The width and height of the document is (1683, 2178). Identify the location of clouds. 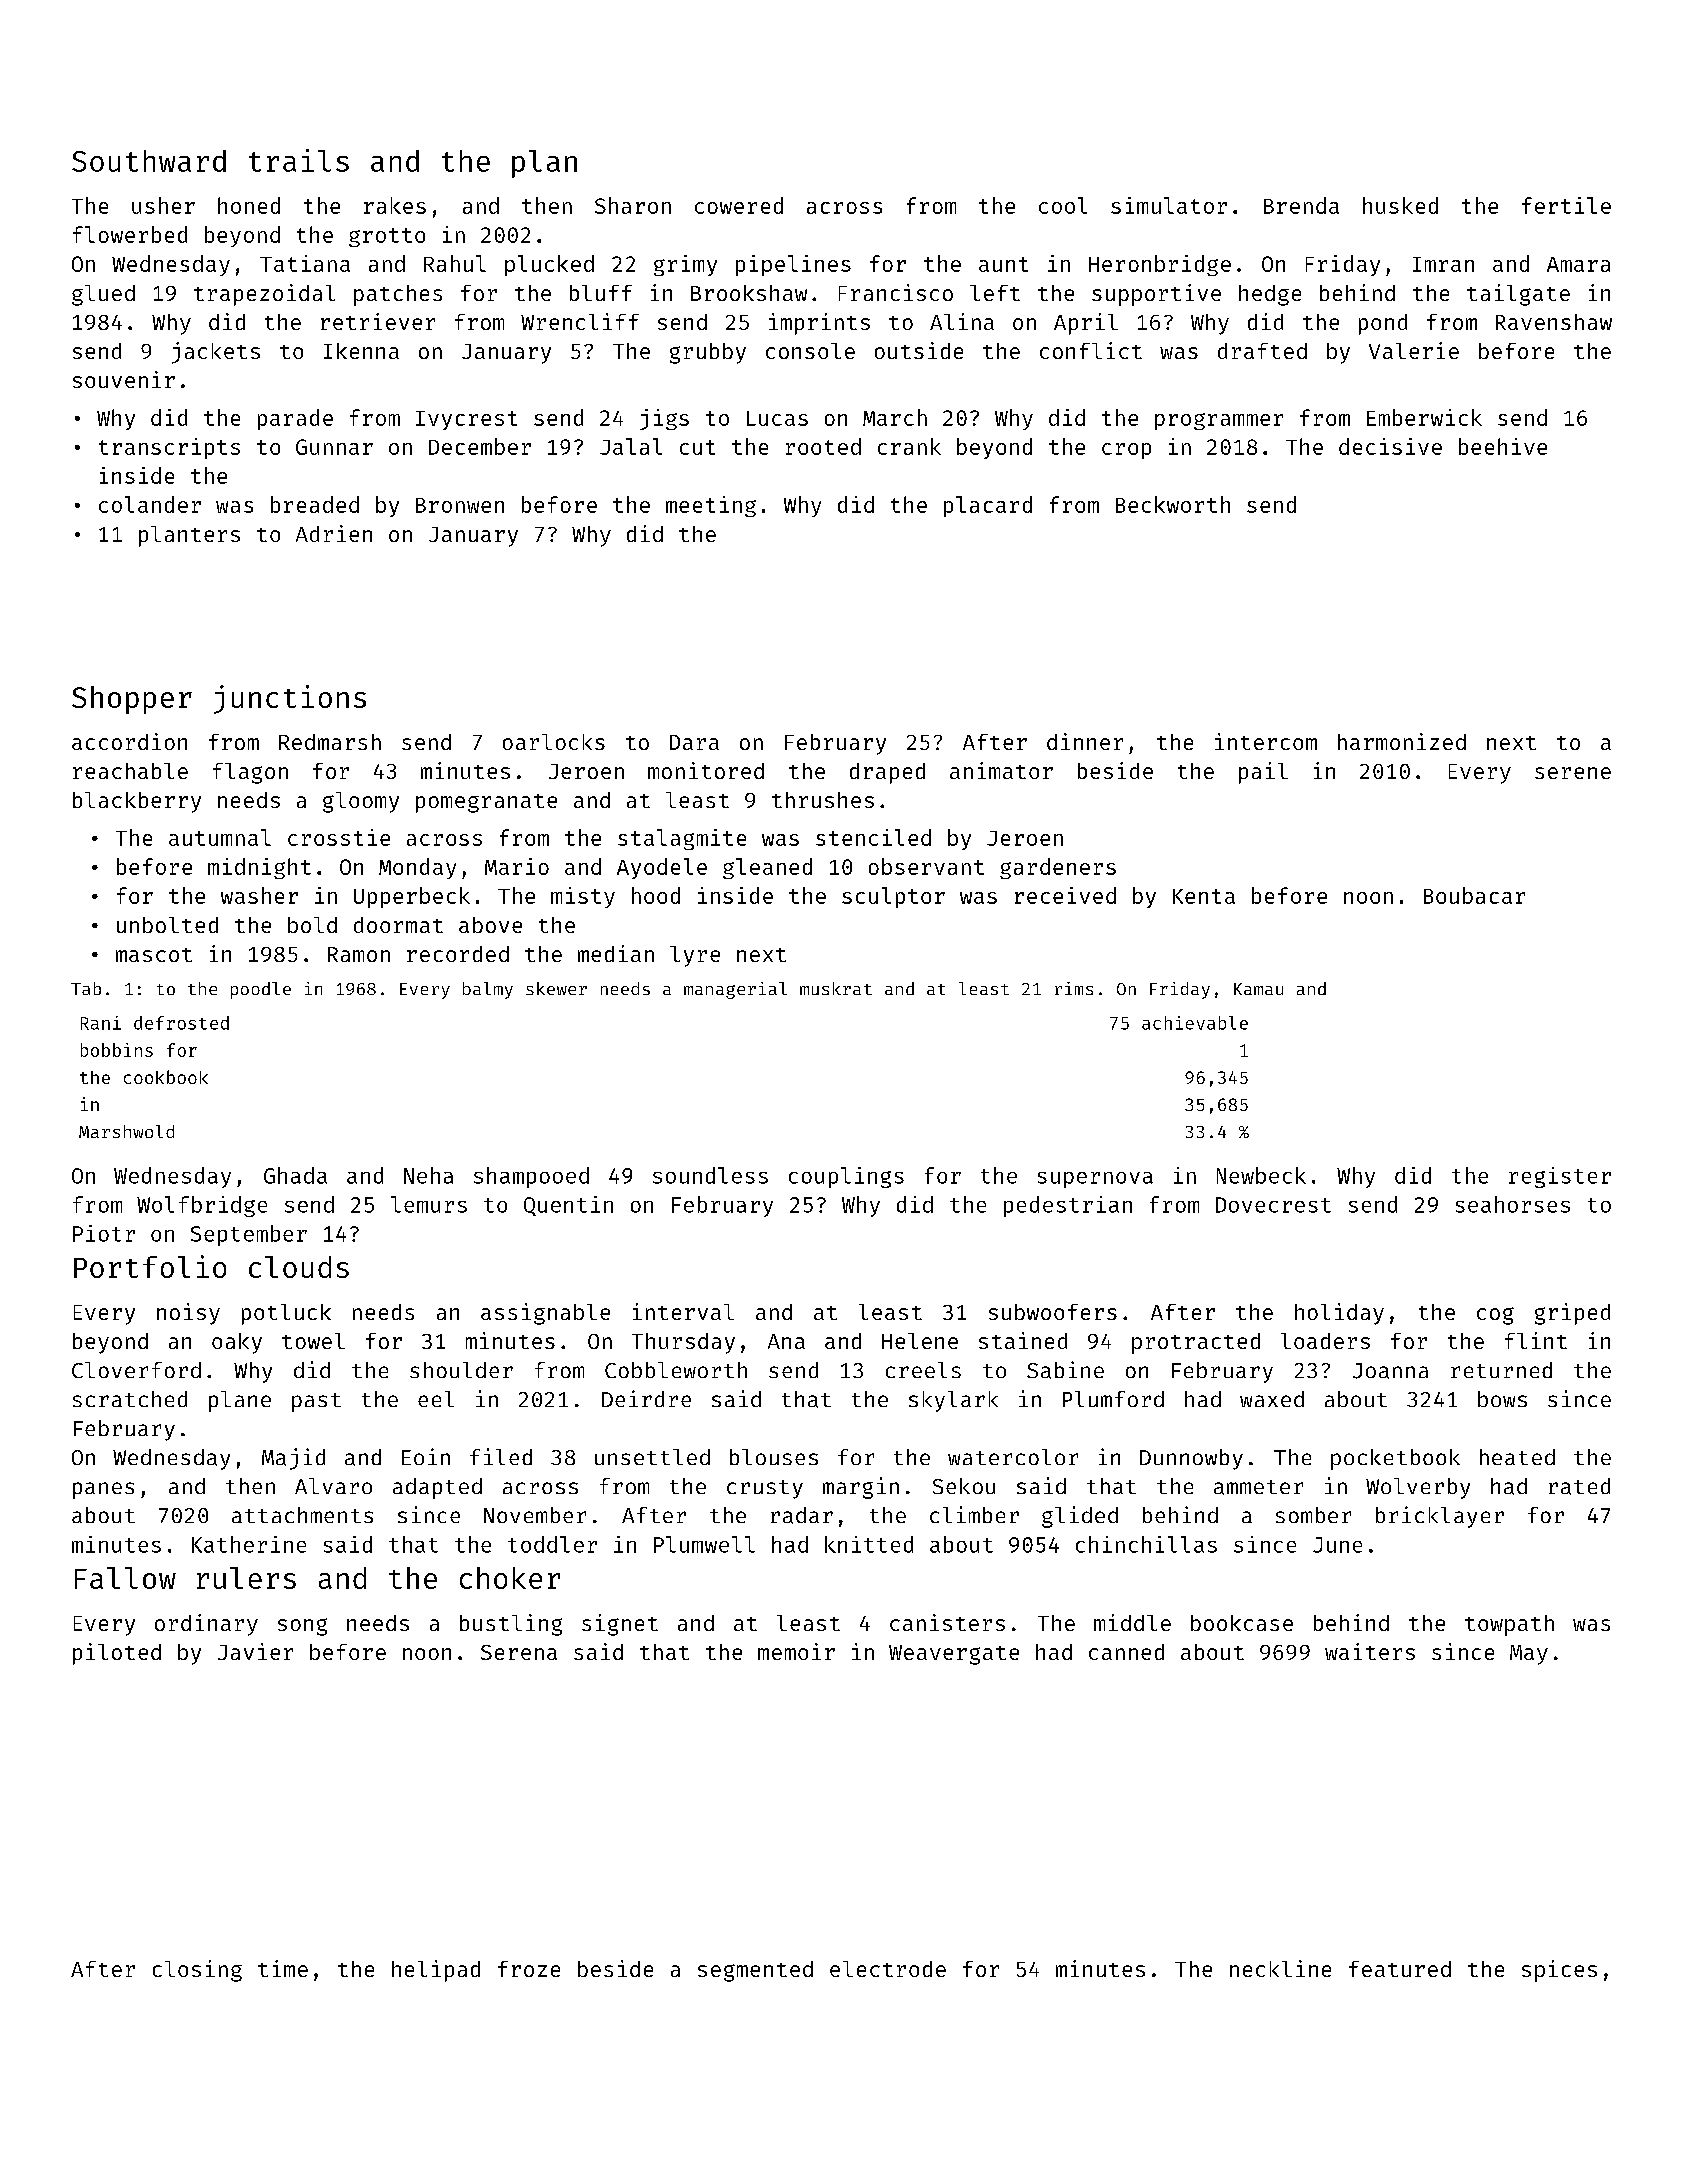
(299, 1267).
